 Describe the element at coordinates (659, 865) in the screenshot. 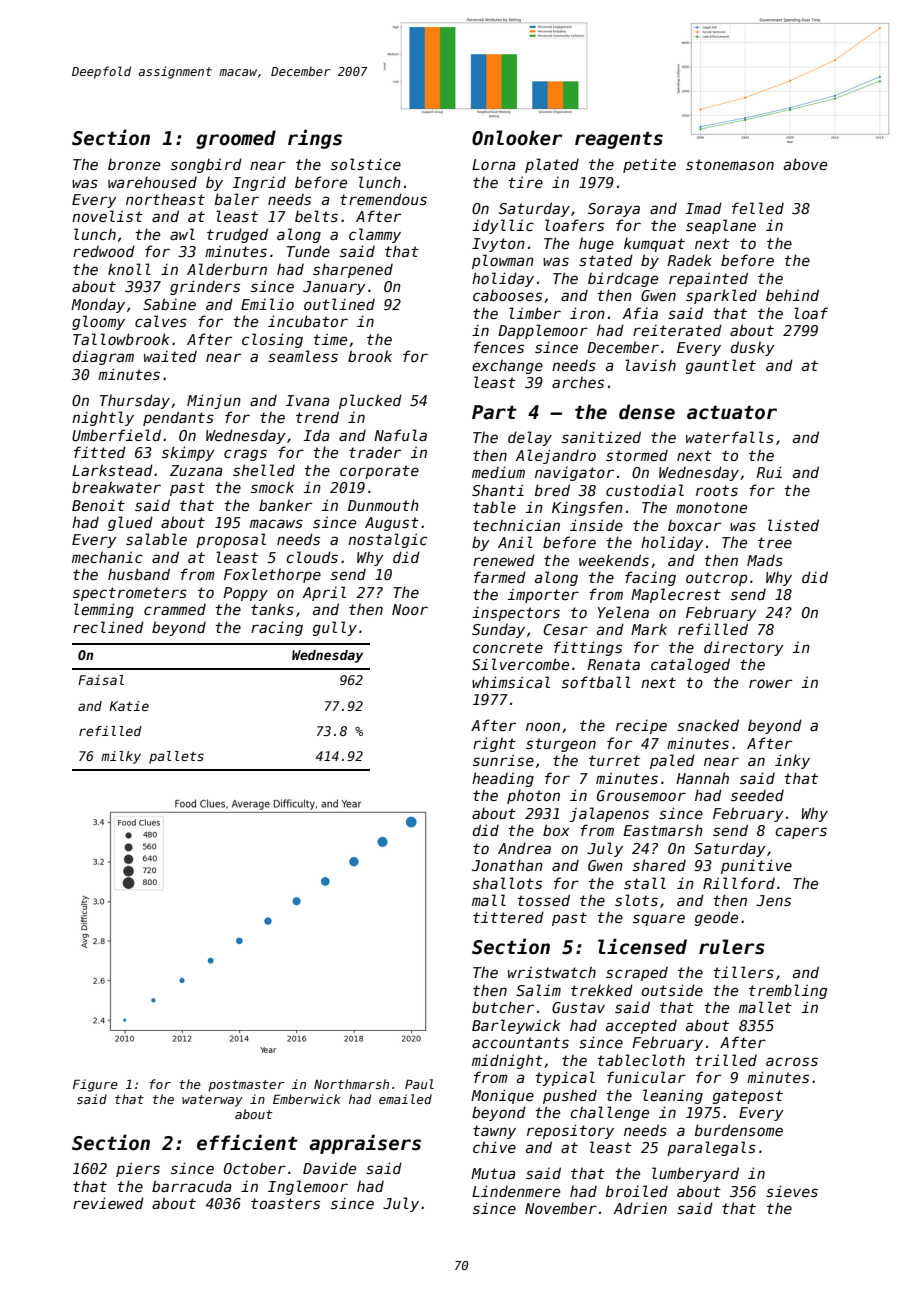

I see `shared` at that location.
